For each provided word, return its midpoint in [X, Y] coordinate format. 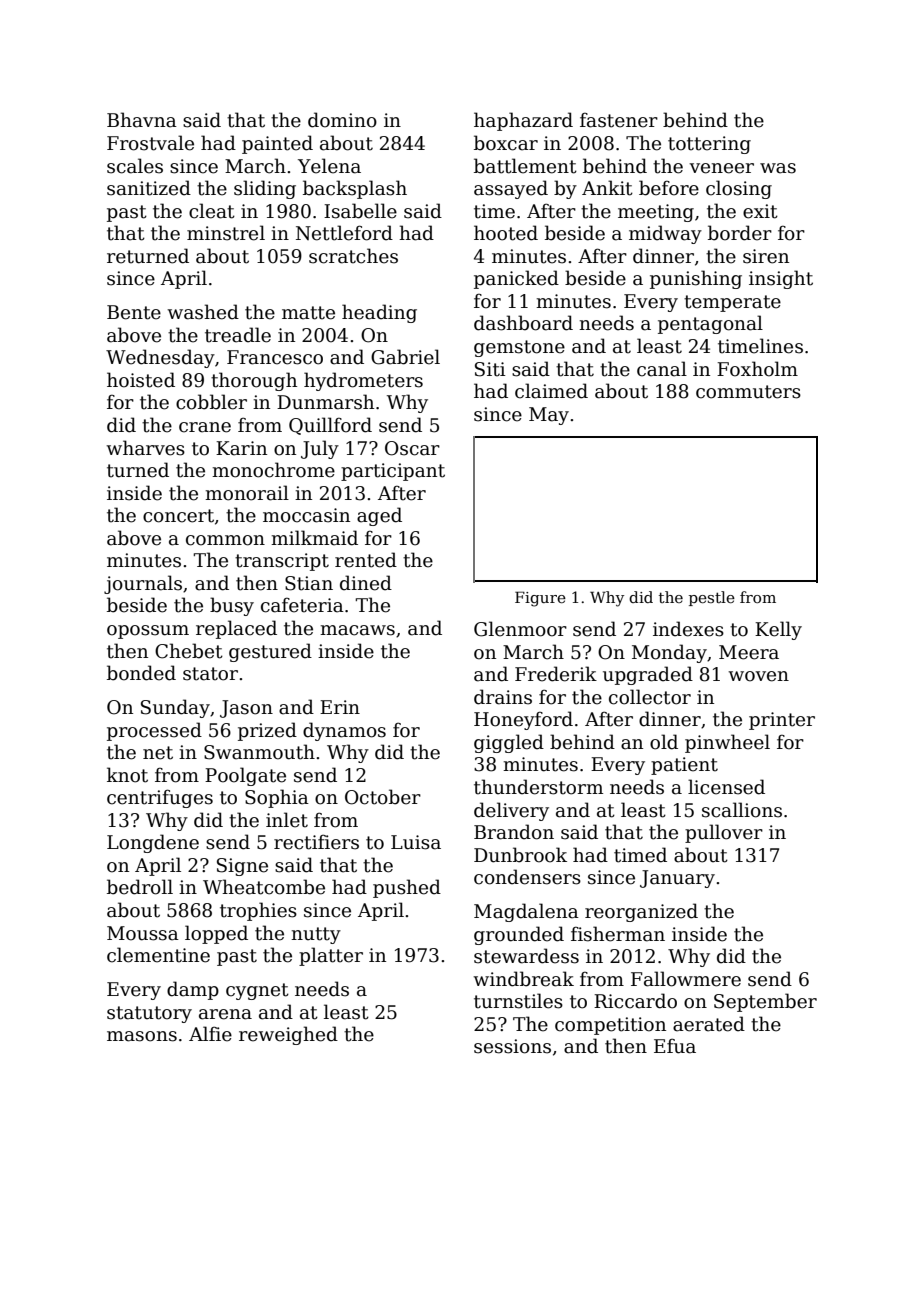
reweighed [288, 1035]
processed [154, 731]
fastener [619, 120]
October [383, 797]
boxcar [506, 143]
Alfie [210, 1034]
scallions [742, 810]
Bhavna [142, 120]
